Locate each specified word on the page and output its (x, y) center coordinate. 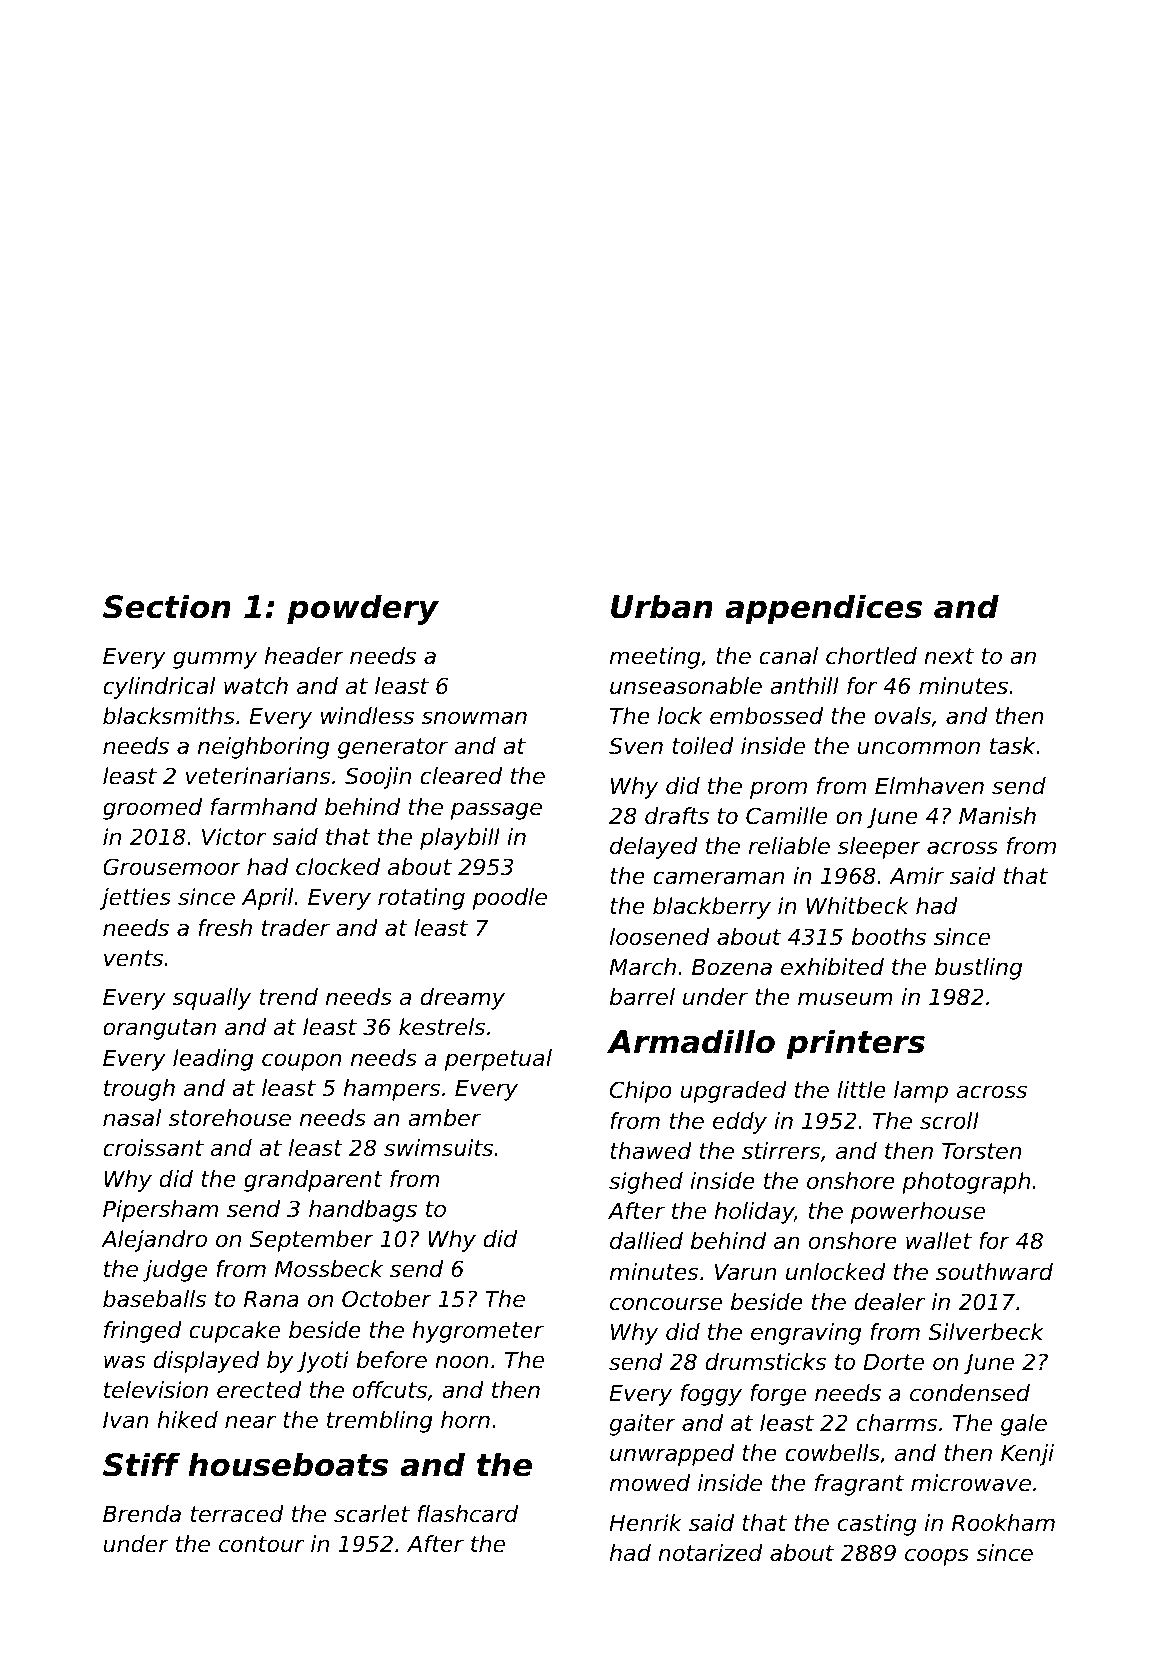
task (1012, 746)
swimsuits (438, 1148)
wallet (939, 1241)
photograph (966, 1183)
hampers (392, 1090)
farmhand (264, 807)
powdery (363, 609)
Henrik (645, 1523)
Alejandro (154, 1241)
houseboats (288, 1464)
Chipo (641, 1092)
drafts (677, 816)
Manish (997, 816)
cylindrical (159, 688)
